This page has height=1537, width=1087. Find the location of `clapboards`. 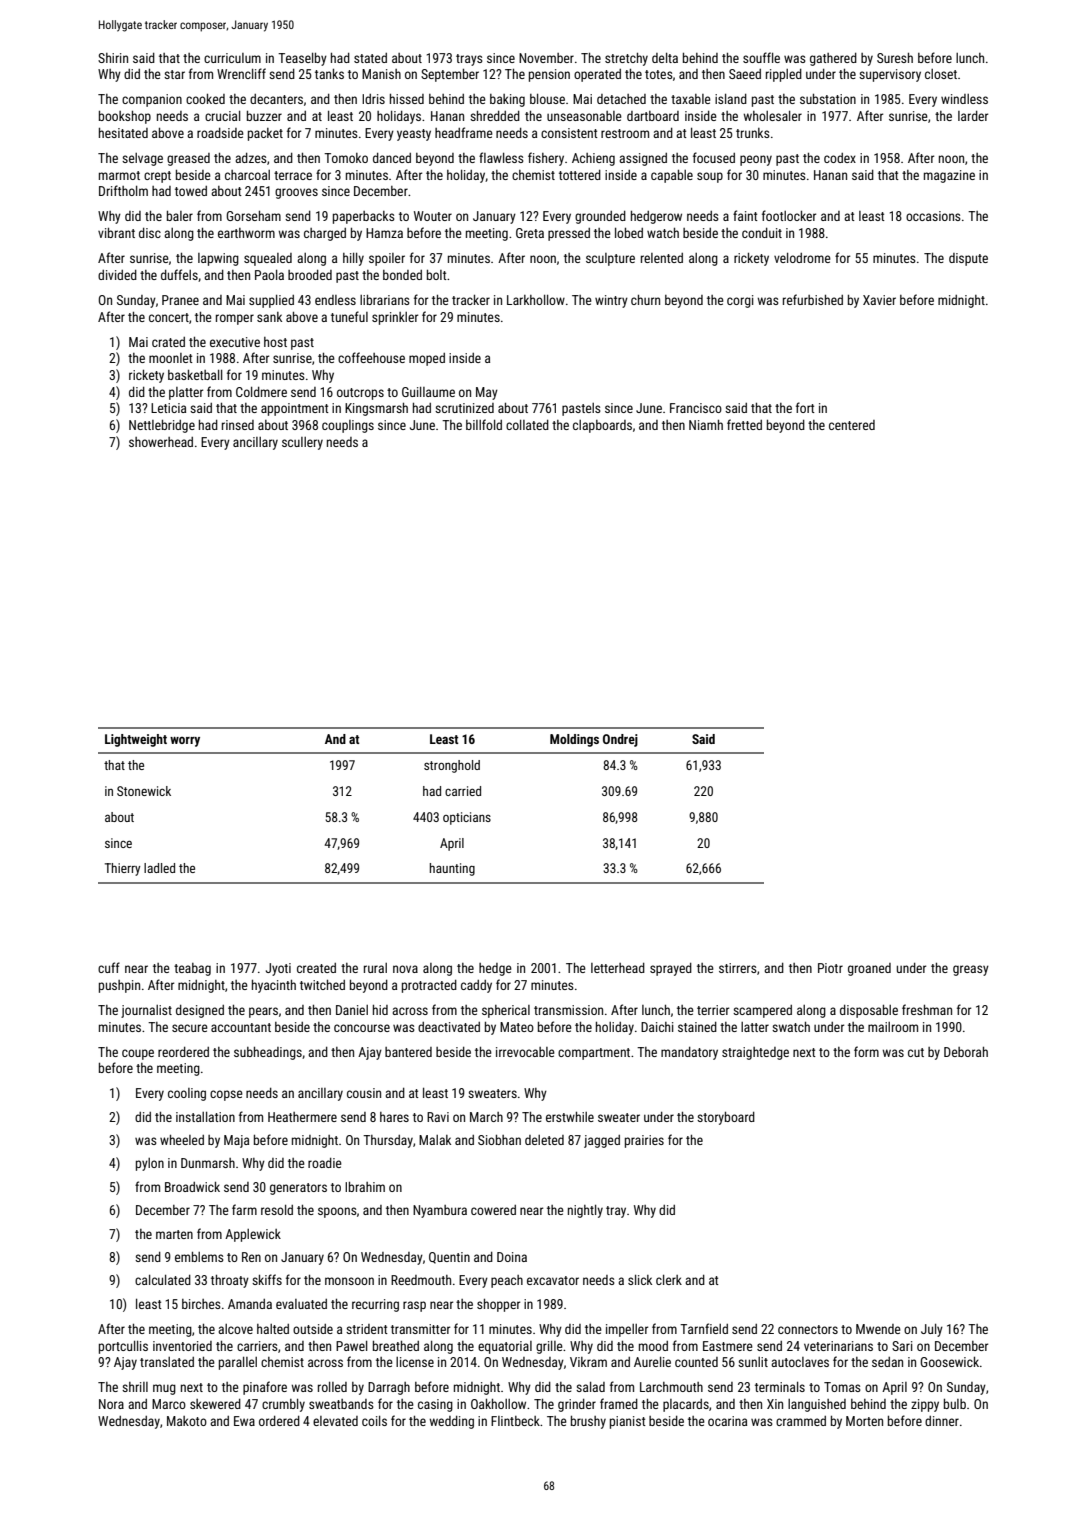

clapboards is located at coordinates (602, 426).
